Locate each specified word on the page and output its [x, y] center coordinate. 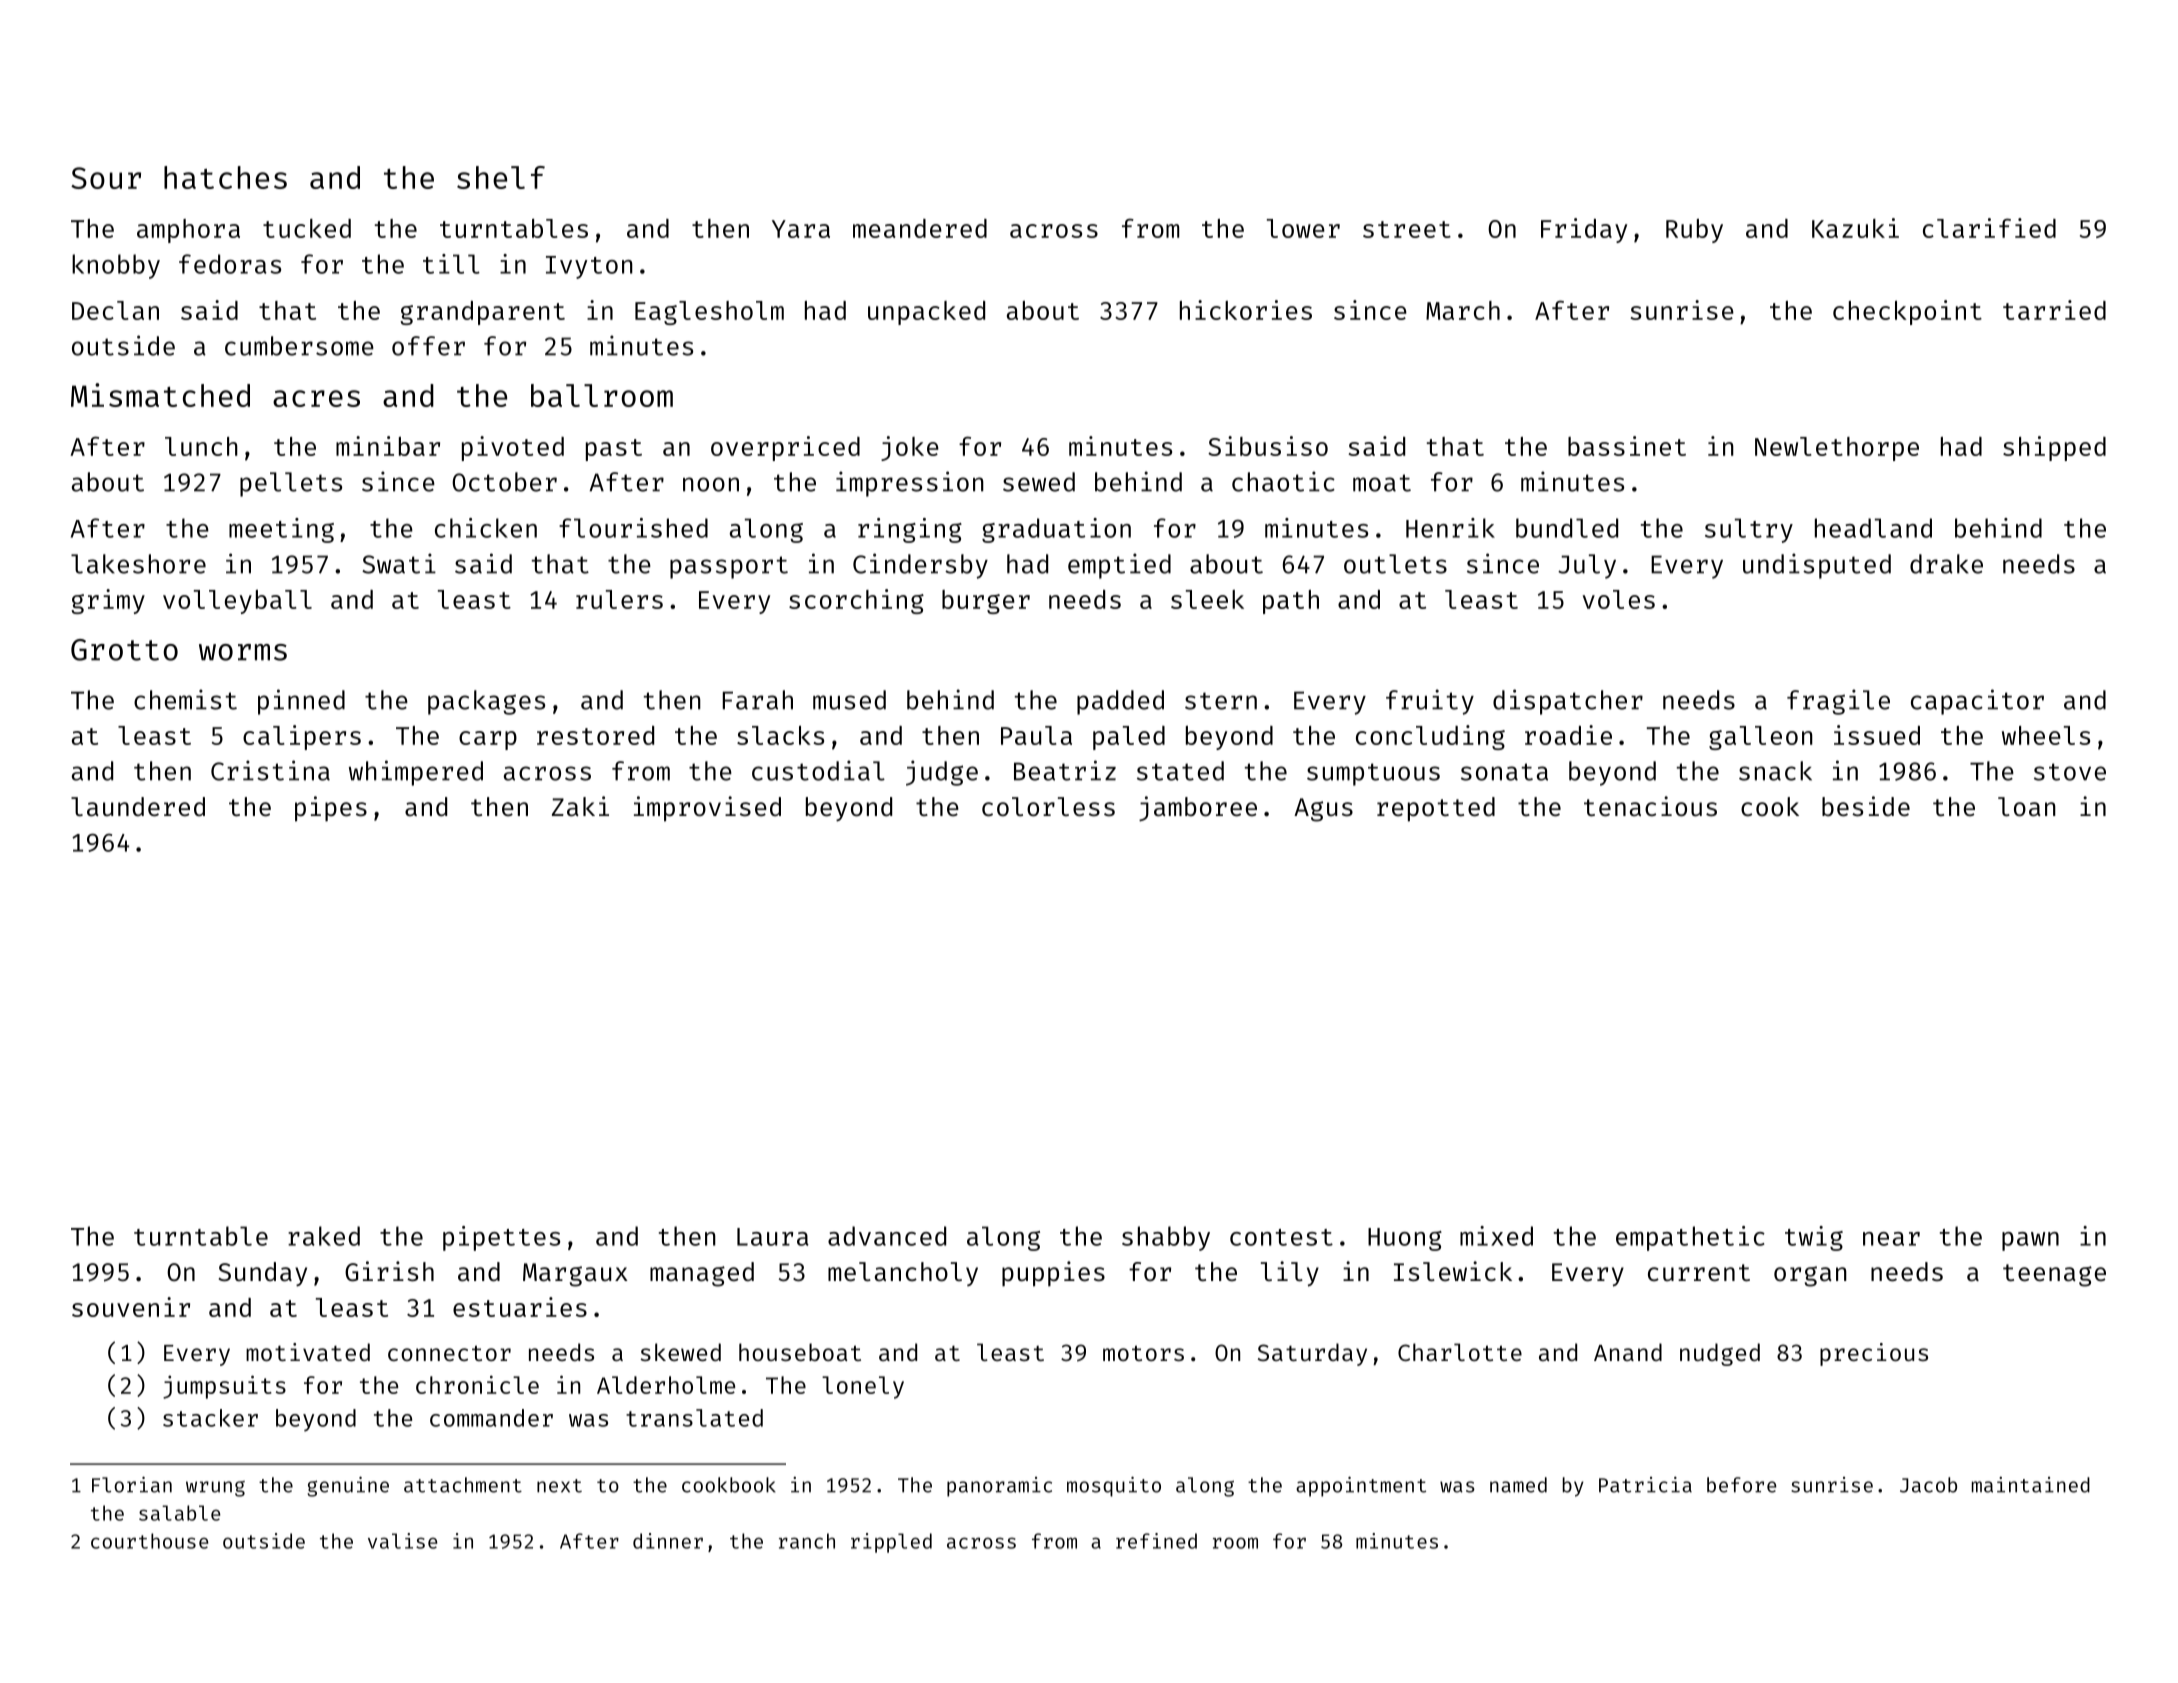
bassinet [1627, 446]
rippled [891, 1543]
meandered [920, 228]
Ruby [1694, 231]
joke [910, 448]
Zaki [580, 806]
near [1891, 1239]
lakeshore [138, 564]
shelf [501, 177]
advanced [887, 1236]
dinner [668, 1541]
